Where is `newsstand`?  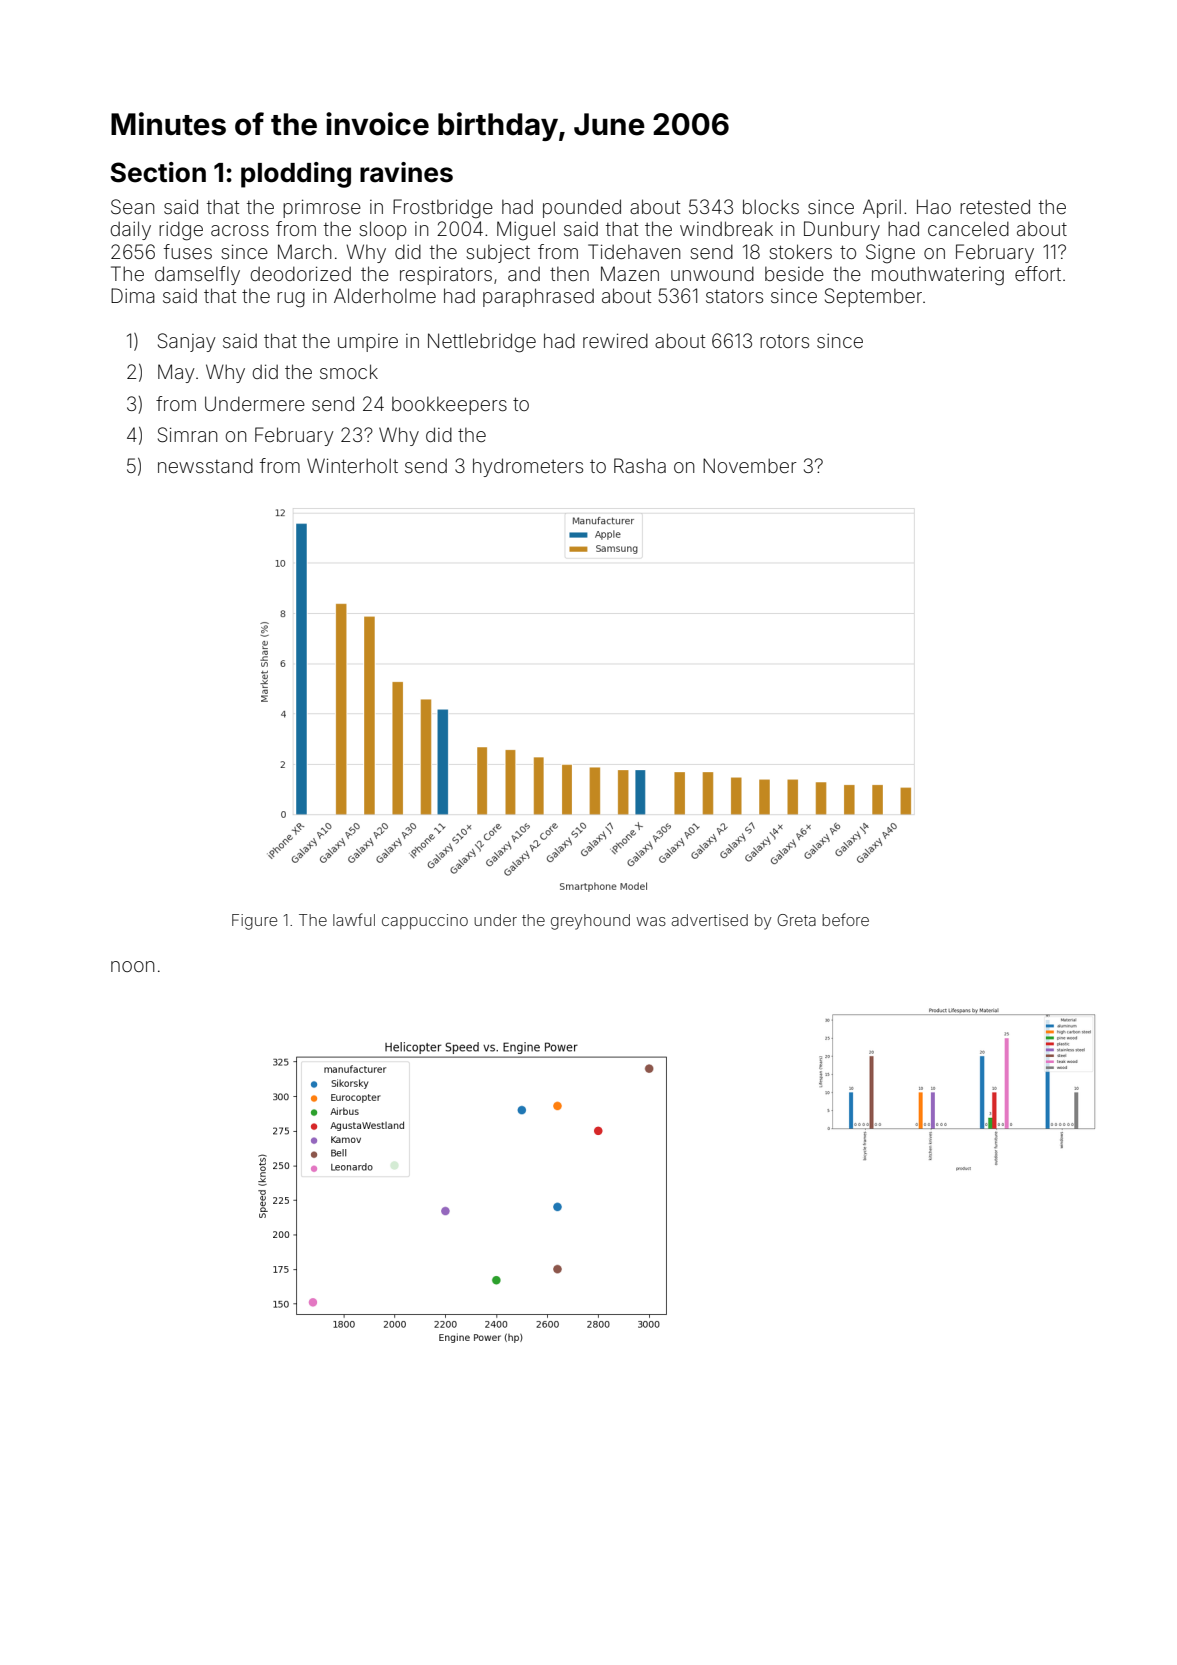
newsstand is located at coordinates (205, 465).
